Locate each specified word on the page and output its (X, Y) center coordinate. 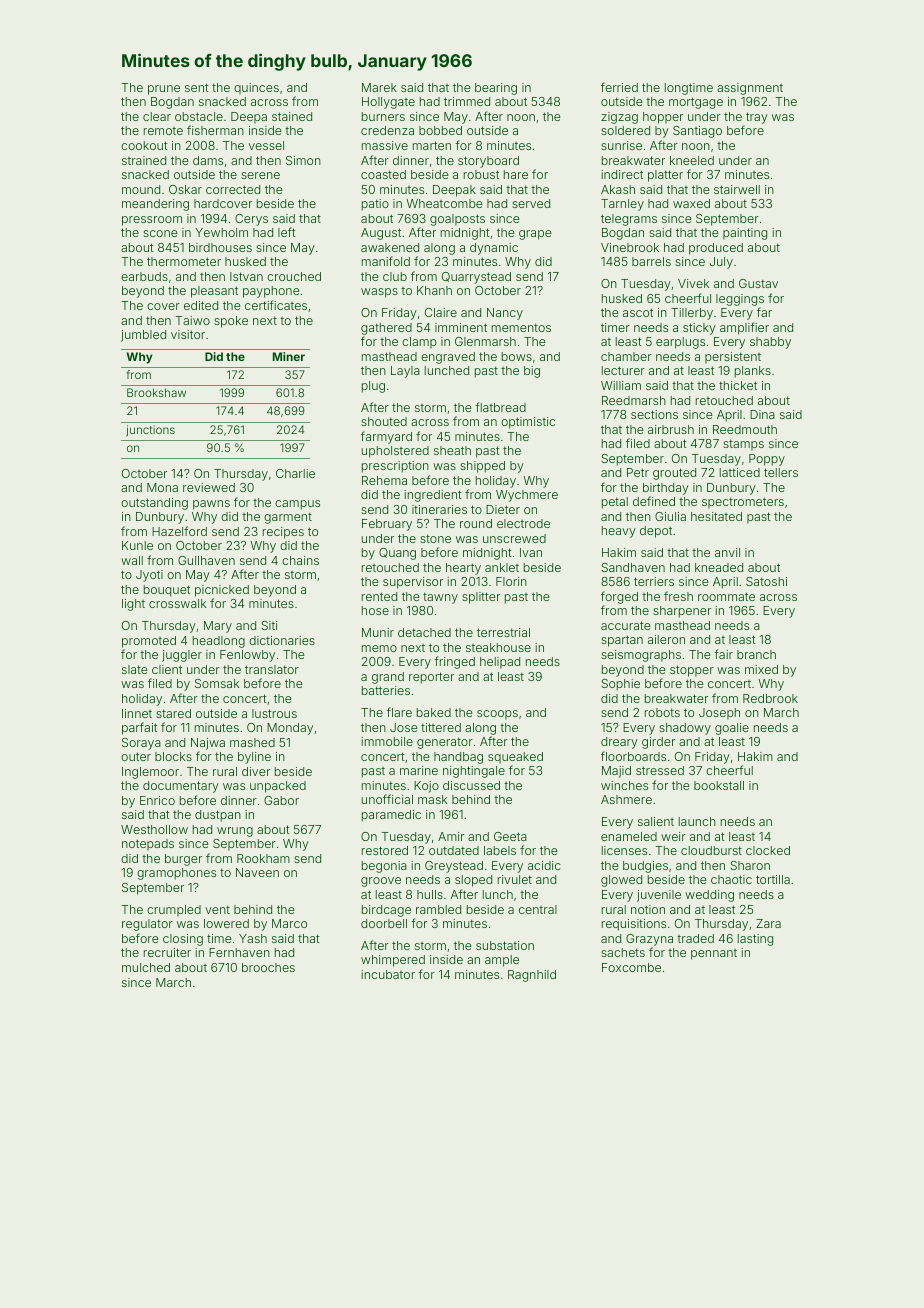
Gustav (758, 283)
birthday (666, 489)
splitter (481, 598)
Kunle (137, 545)
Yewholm (221, 232)
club (395, 276)
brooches (268, 967)
